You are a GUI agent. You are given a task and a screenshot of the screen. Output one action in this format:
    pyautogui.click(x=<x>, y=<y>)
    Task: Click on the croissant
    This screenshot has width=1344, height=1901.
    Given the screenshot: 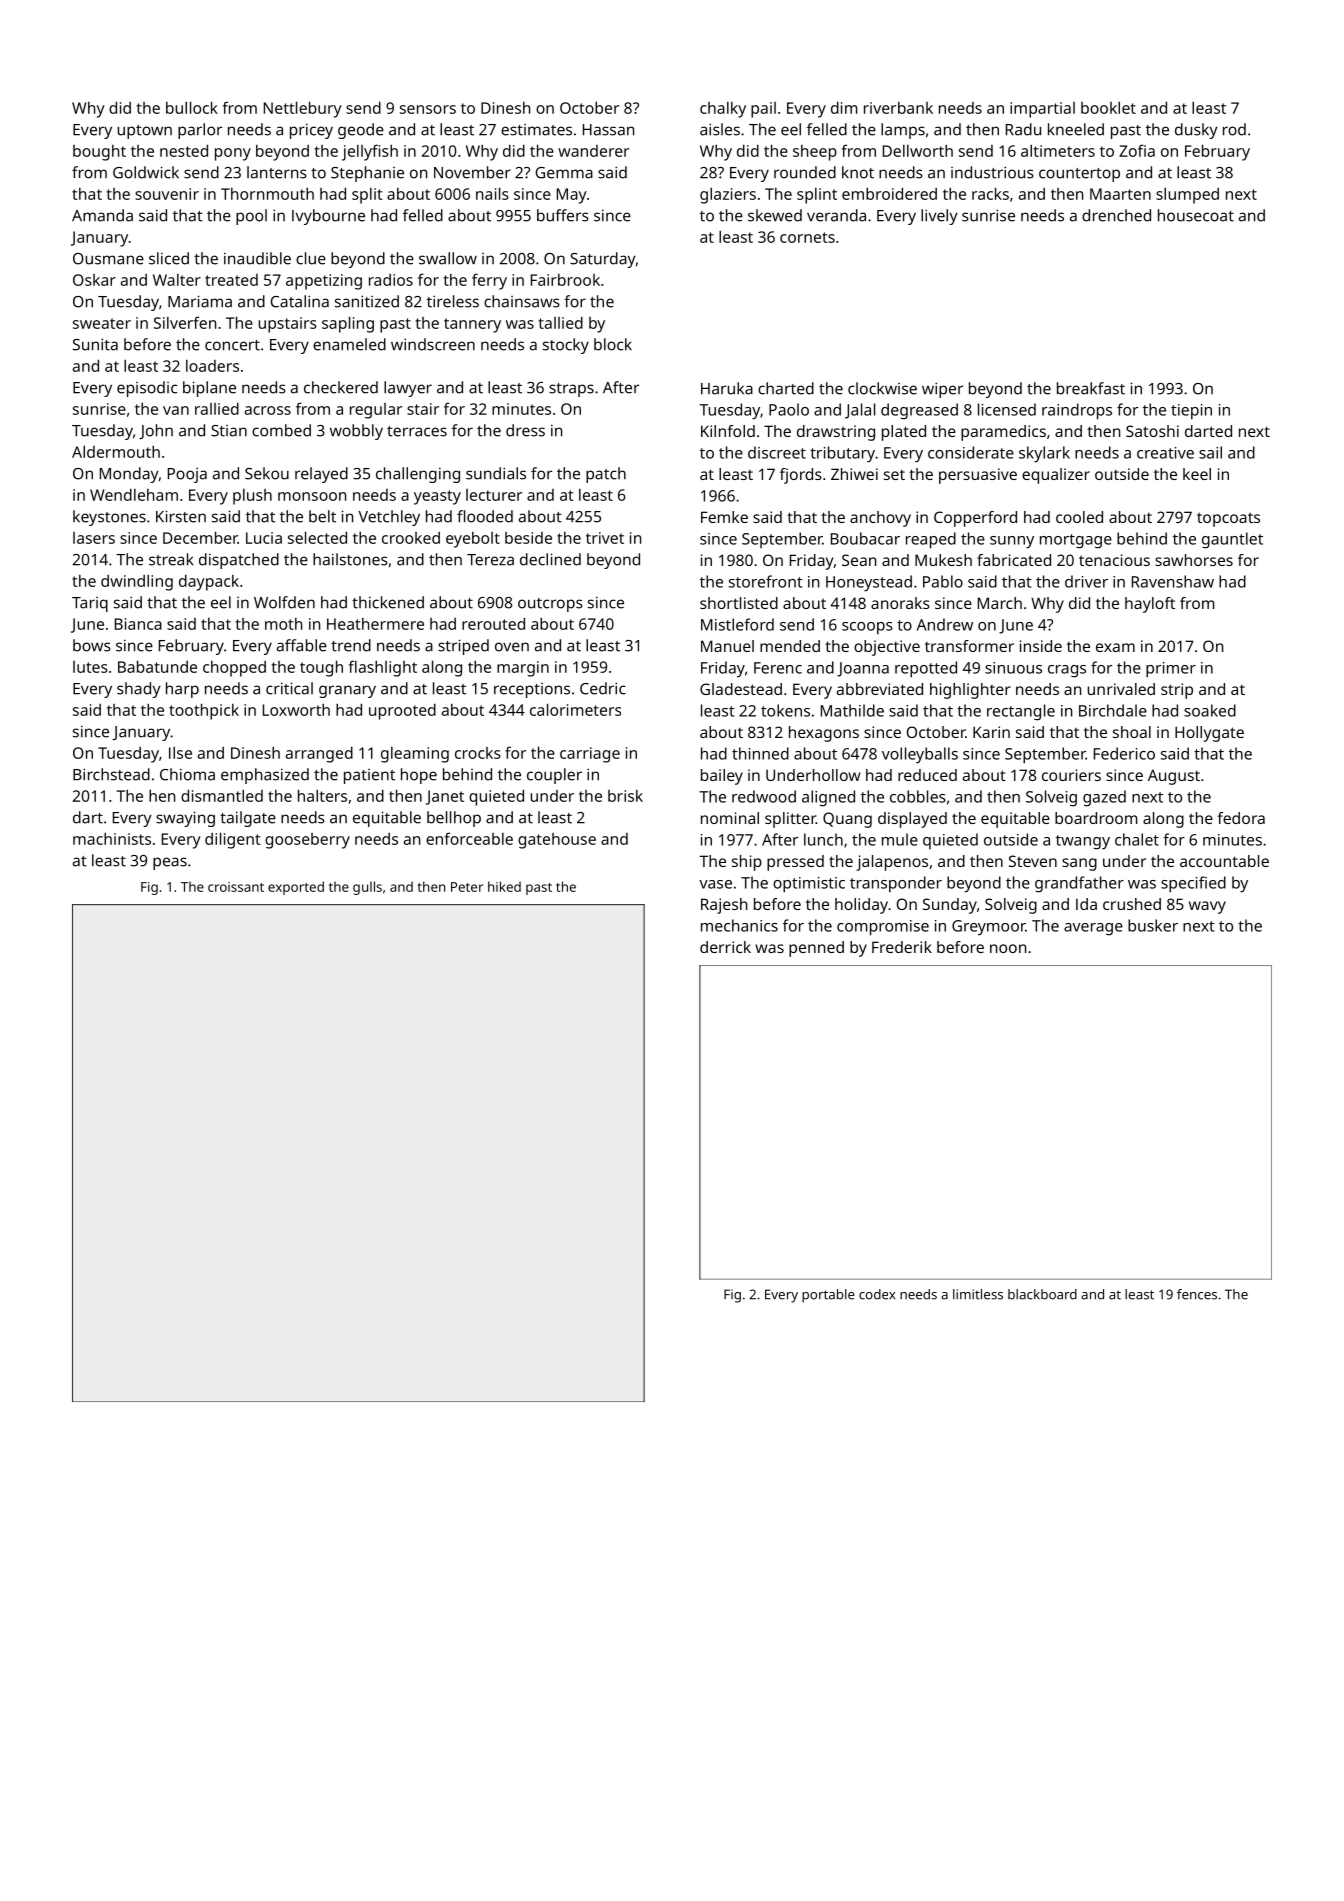 What is the action you would take?
    pyautogui.click(x=236, y=887)
